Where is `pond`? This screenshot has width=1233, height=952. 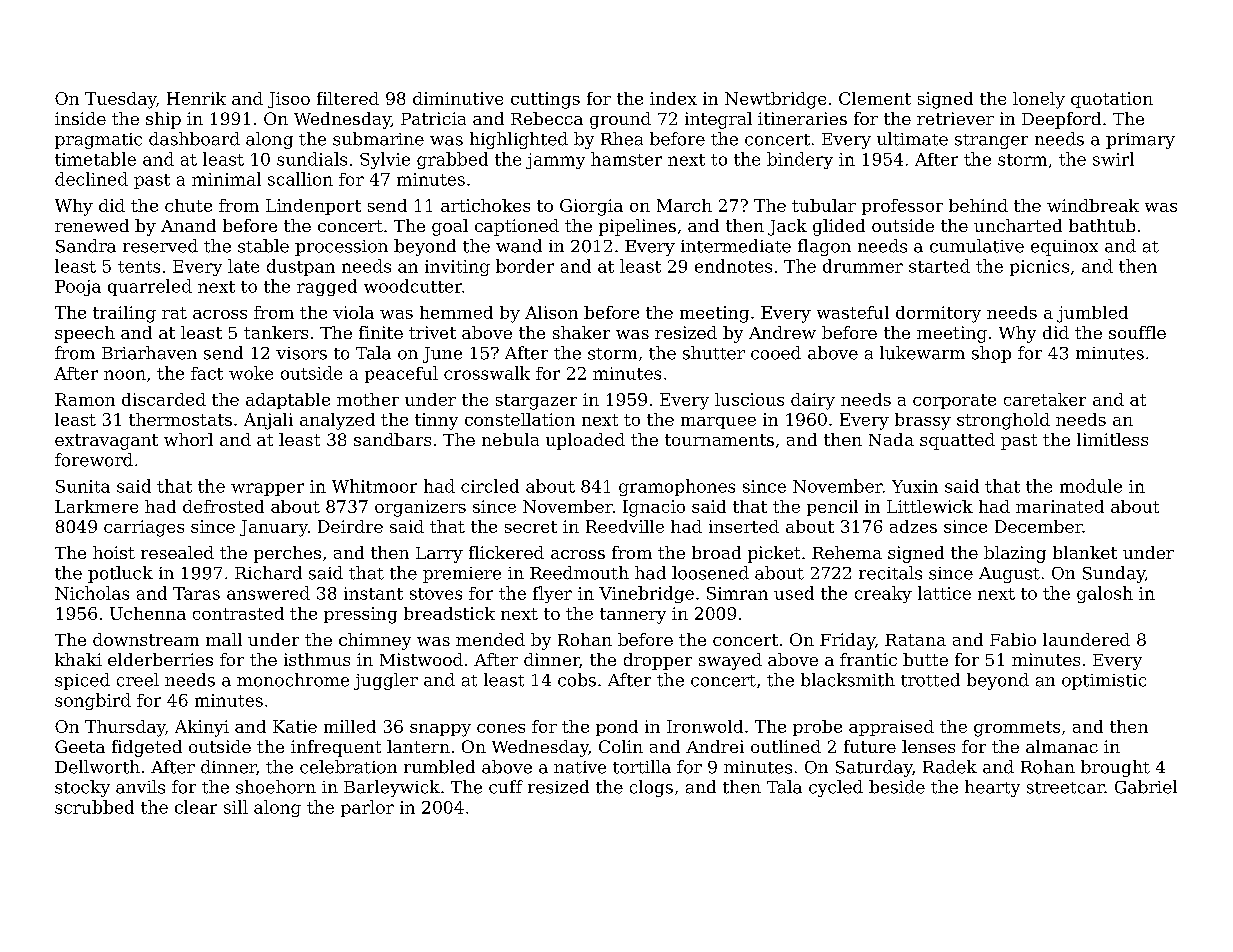
pond is located at coordinates (617, 728).
